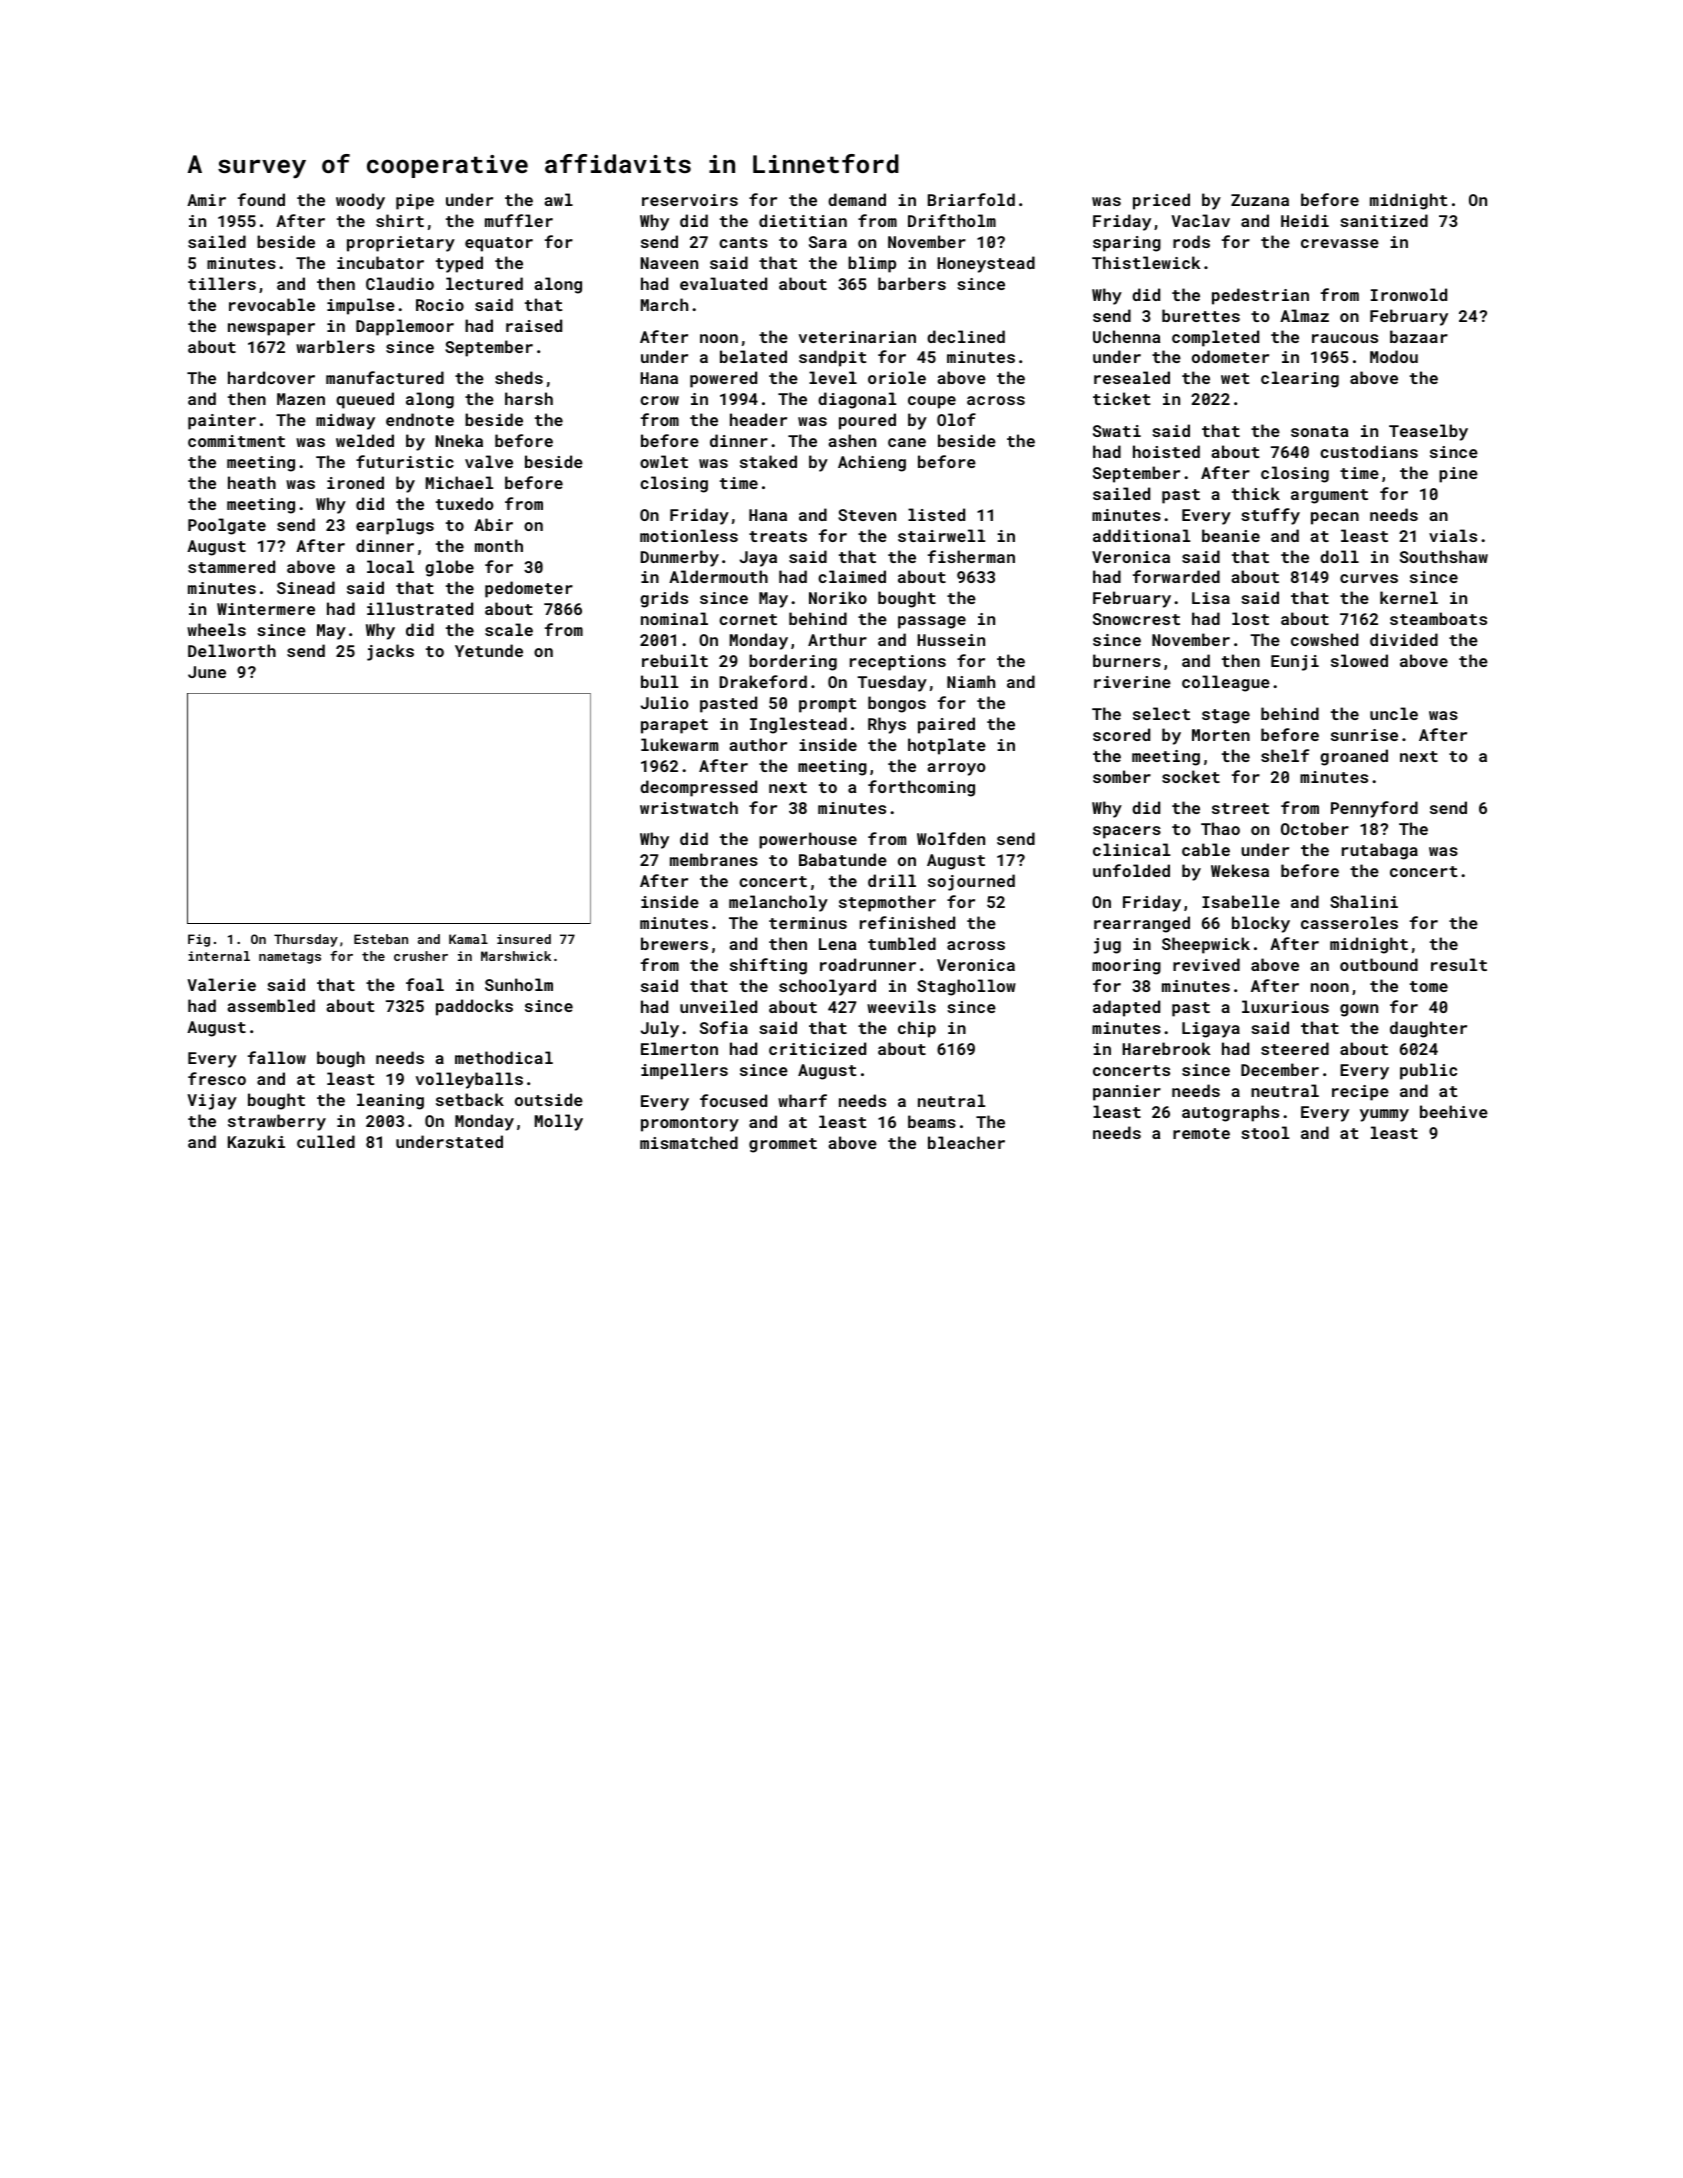 This screenshot has width=1683, height=2178. Describe the element at coordinates (763, 681) in the screenshot. I see `Drakeford` at that location.
